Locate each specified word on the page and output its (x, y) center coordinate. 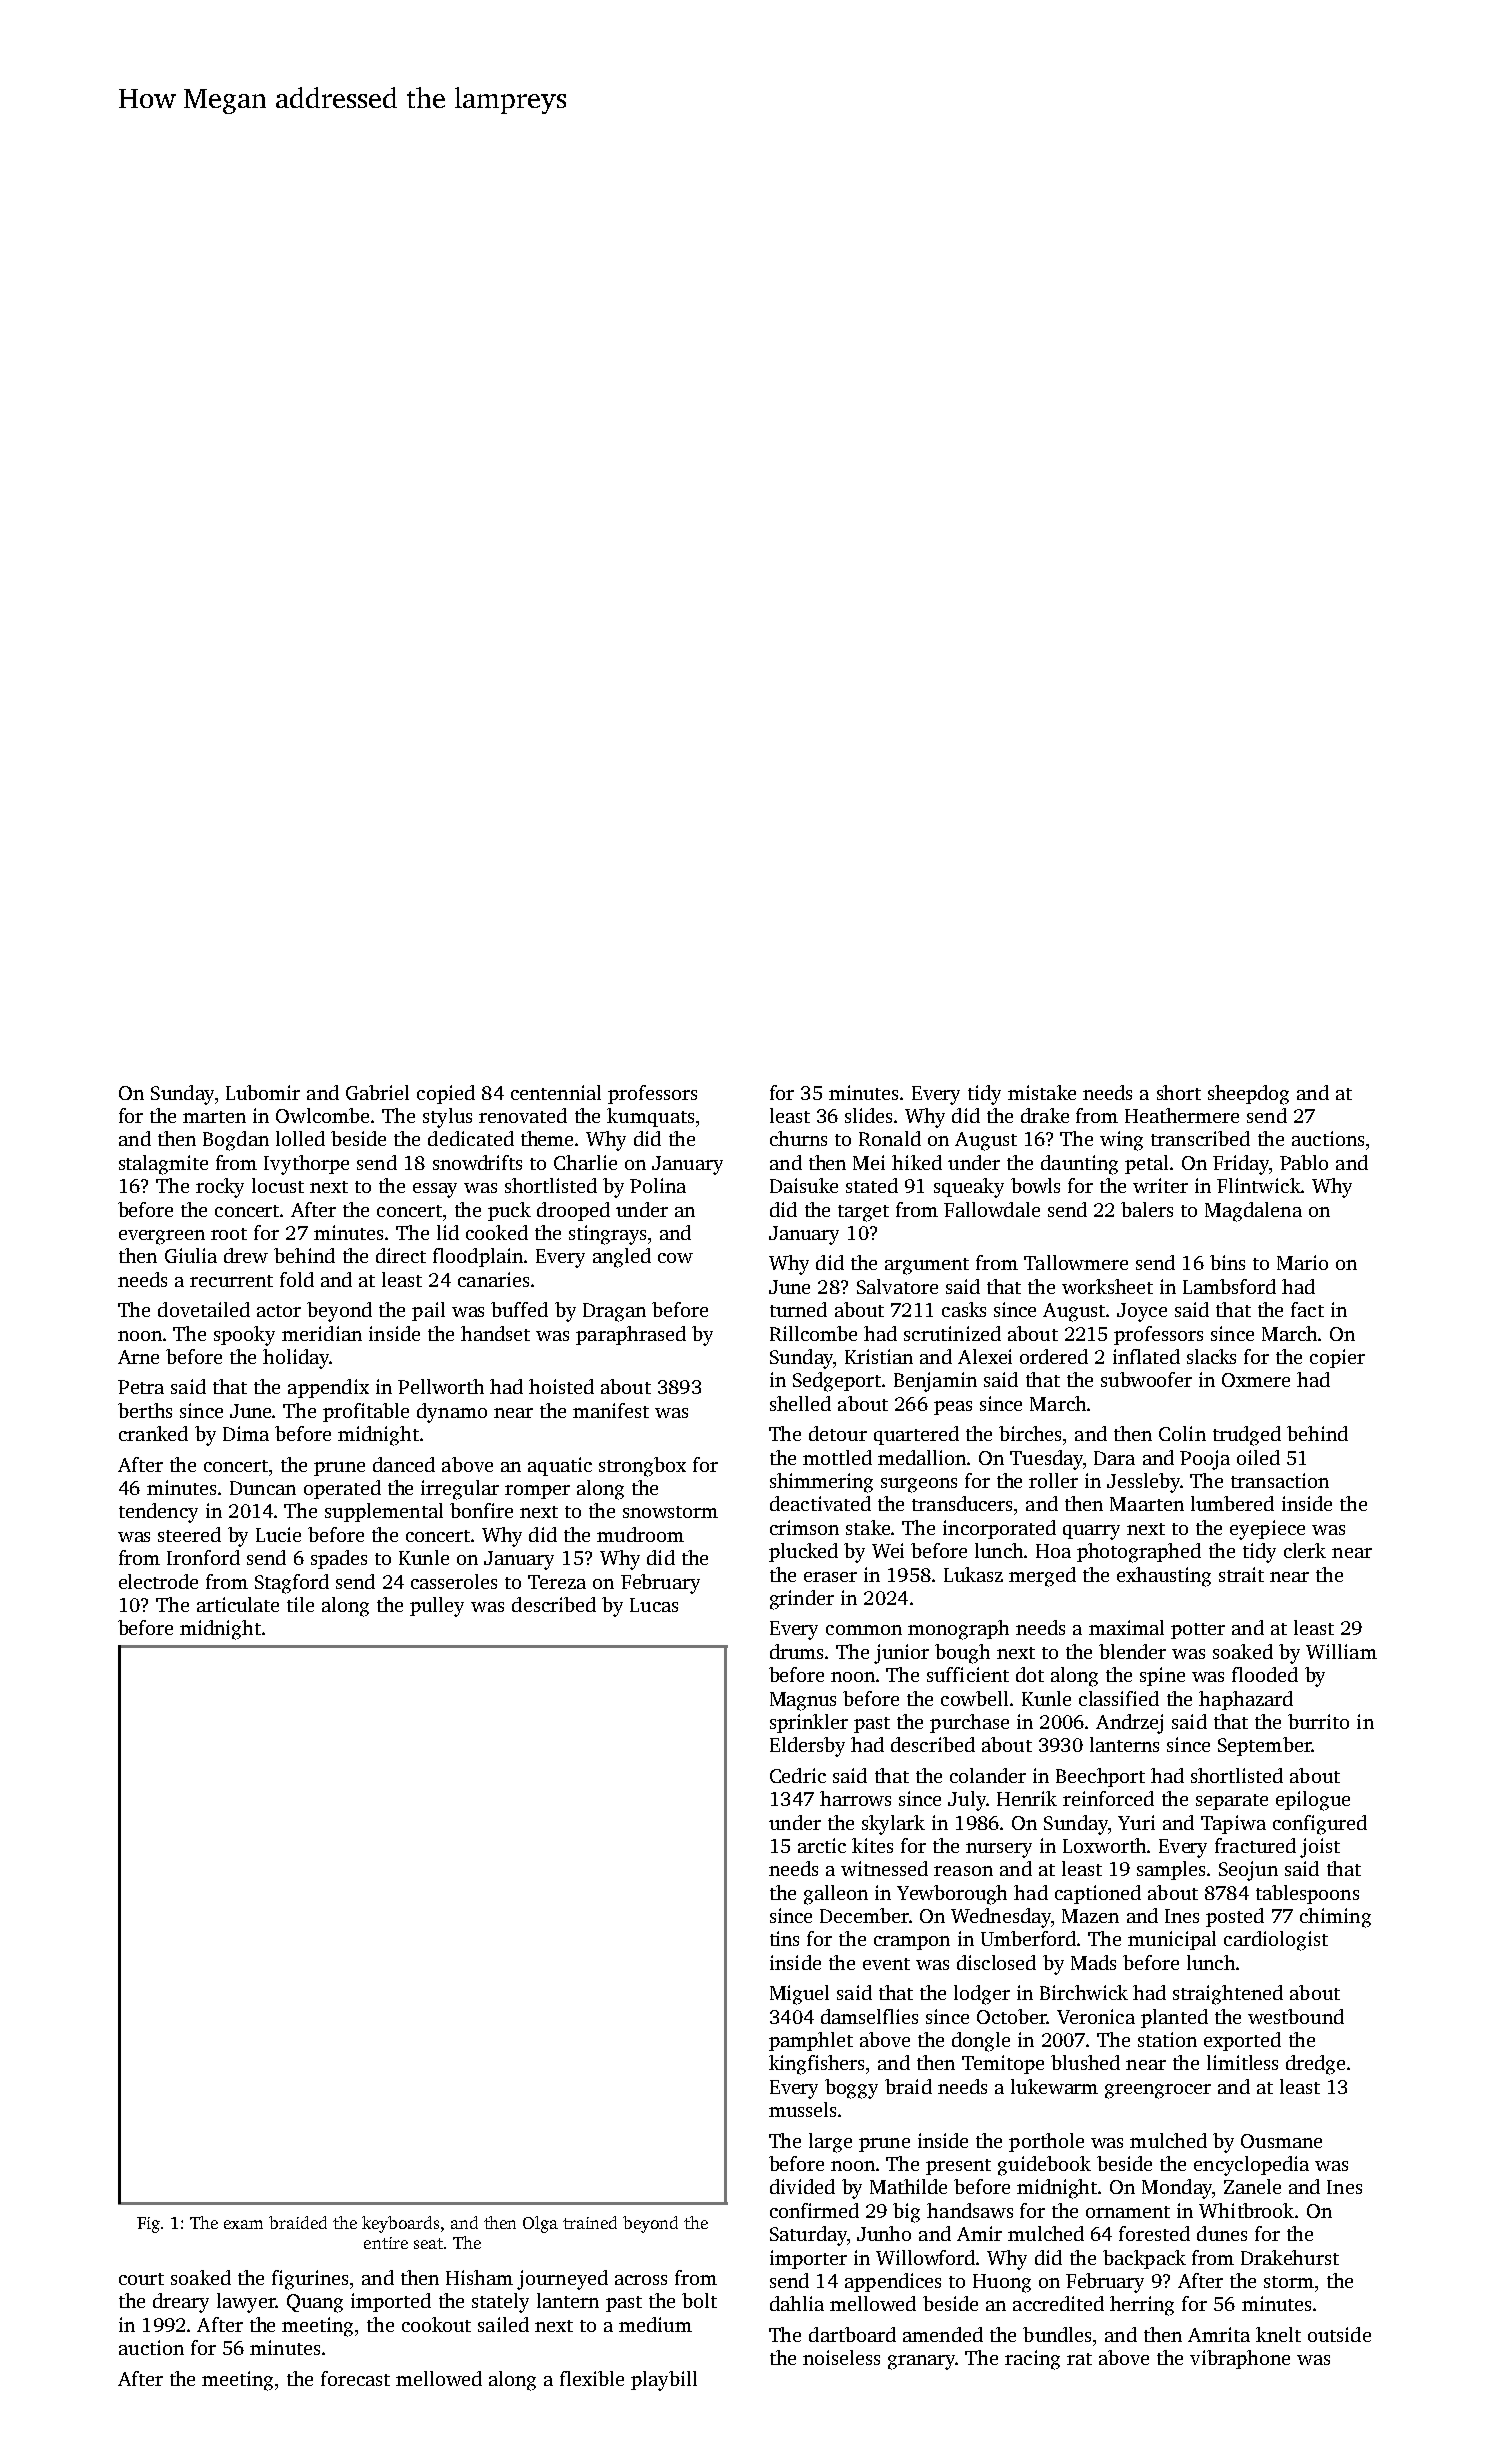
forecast (355, 2378)
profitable (366, 1412)
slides (868, 1115)
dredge (1315, 2065)
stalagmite (163, 1165)
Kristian (879, 1356)
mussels (802, 2109)
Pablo (1304, 1162)
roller (1053, 1480)
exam (243, 2224)
